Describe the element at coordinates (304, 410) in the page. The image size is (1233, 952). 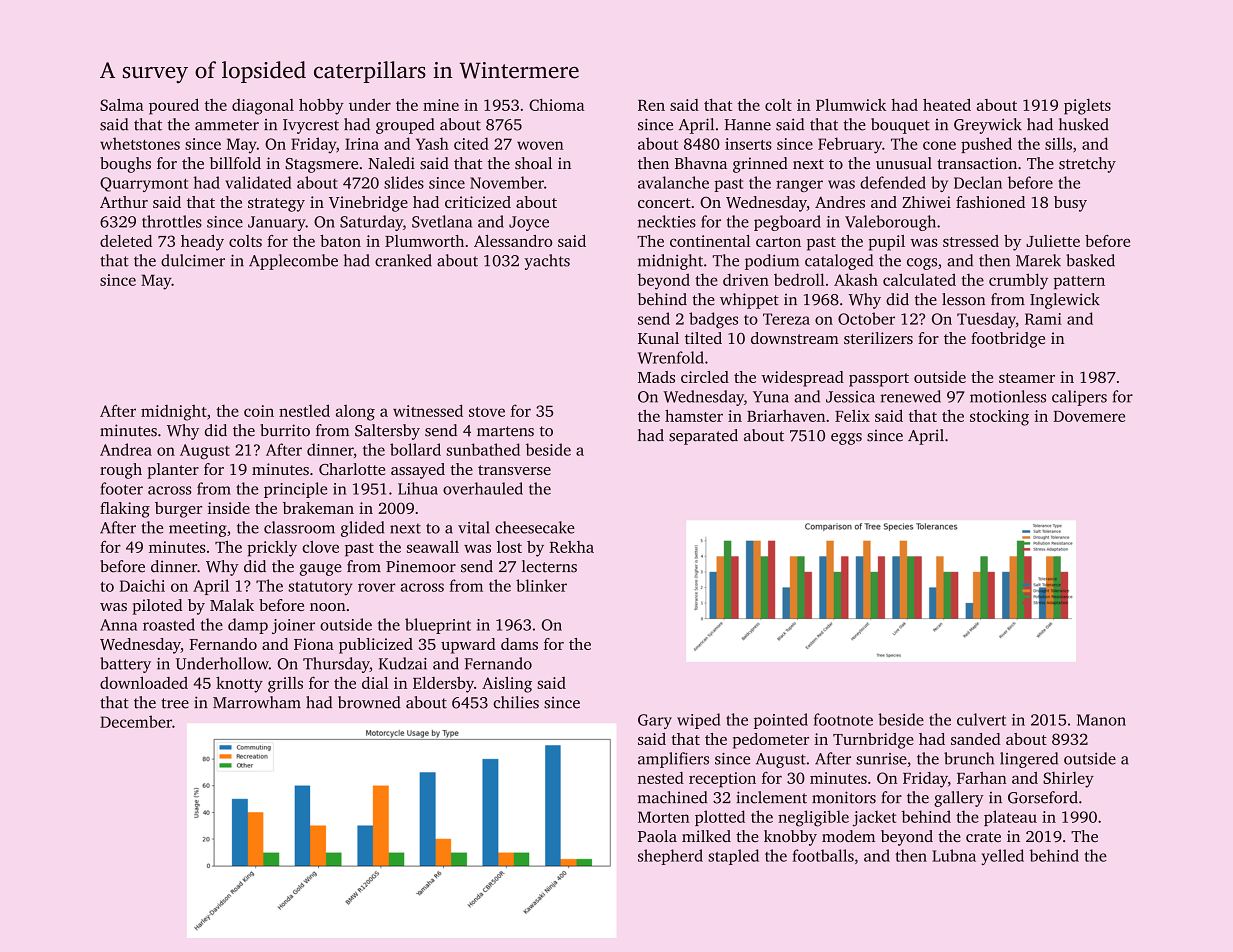
I see `nestled` at that location.
